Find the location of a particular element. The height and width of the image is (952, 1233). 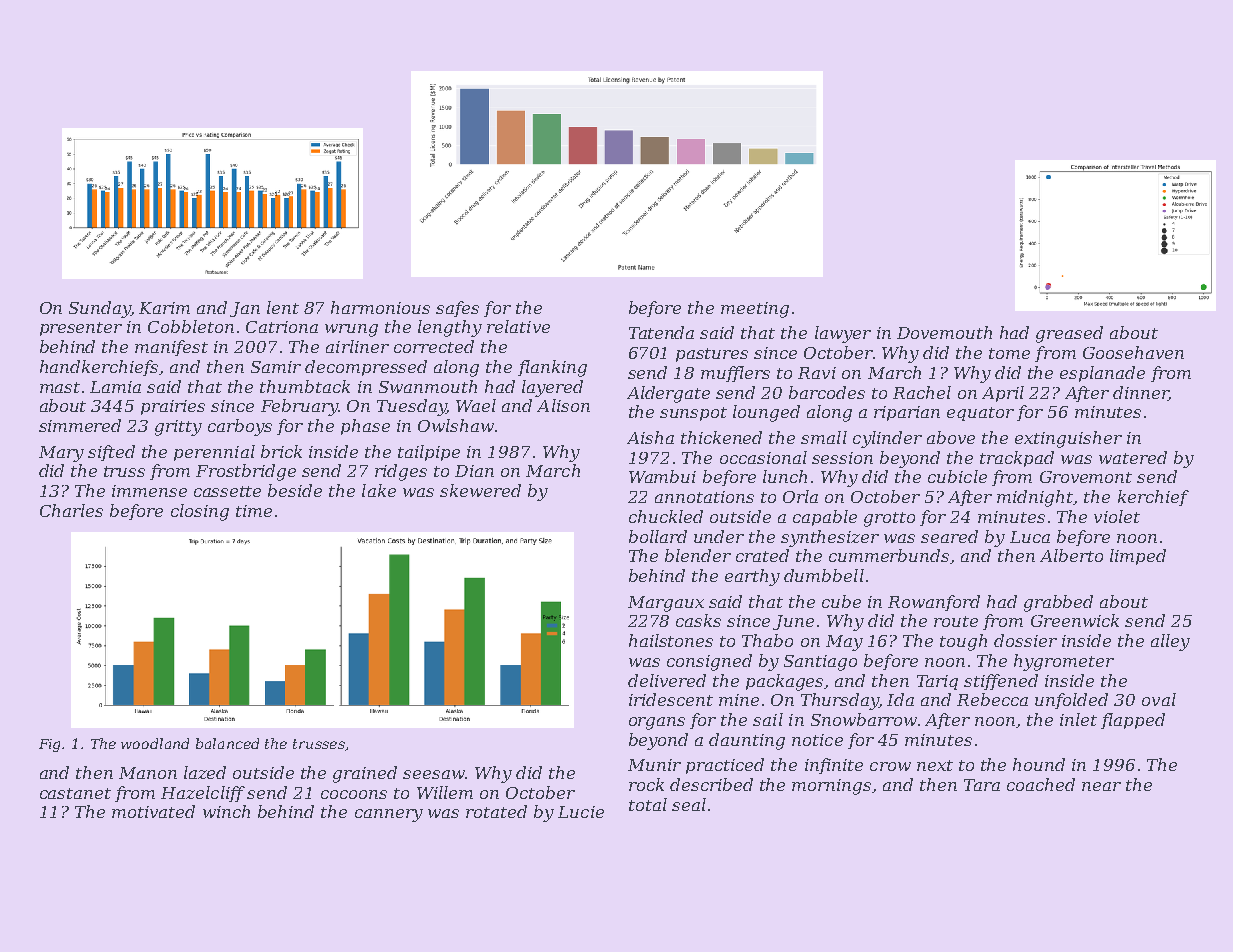

Goosehaven is located at coordinates (1133, 352).
